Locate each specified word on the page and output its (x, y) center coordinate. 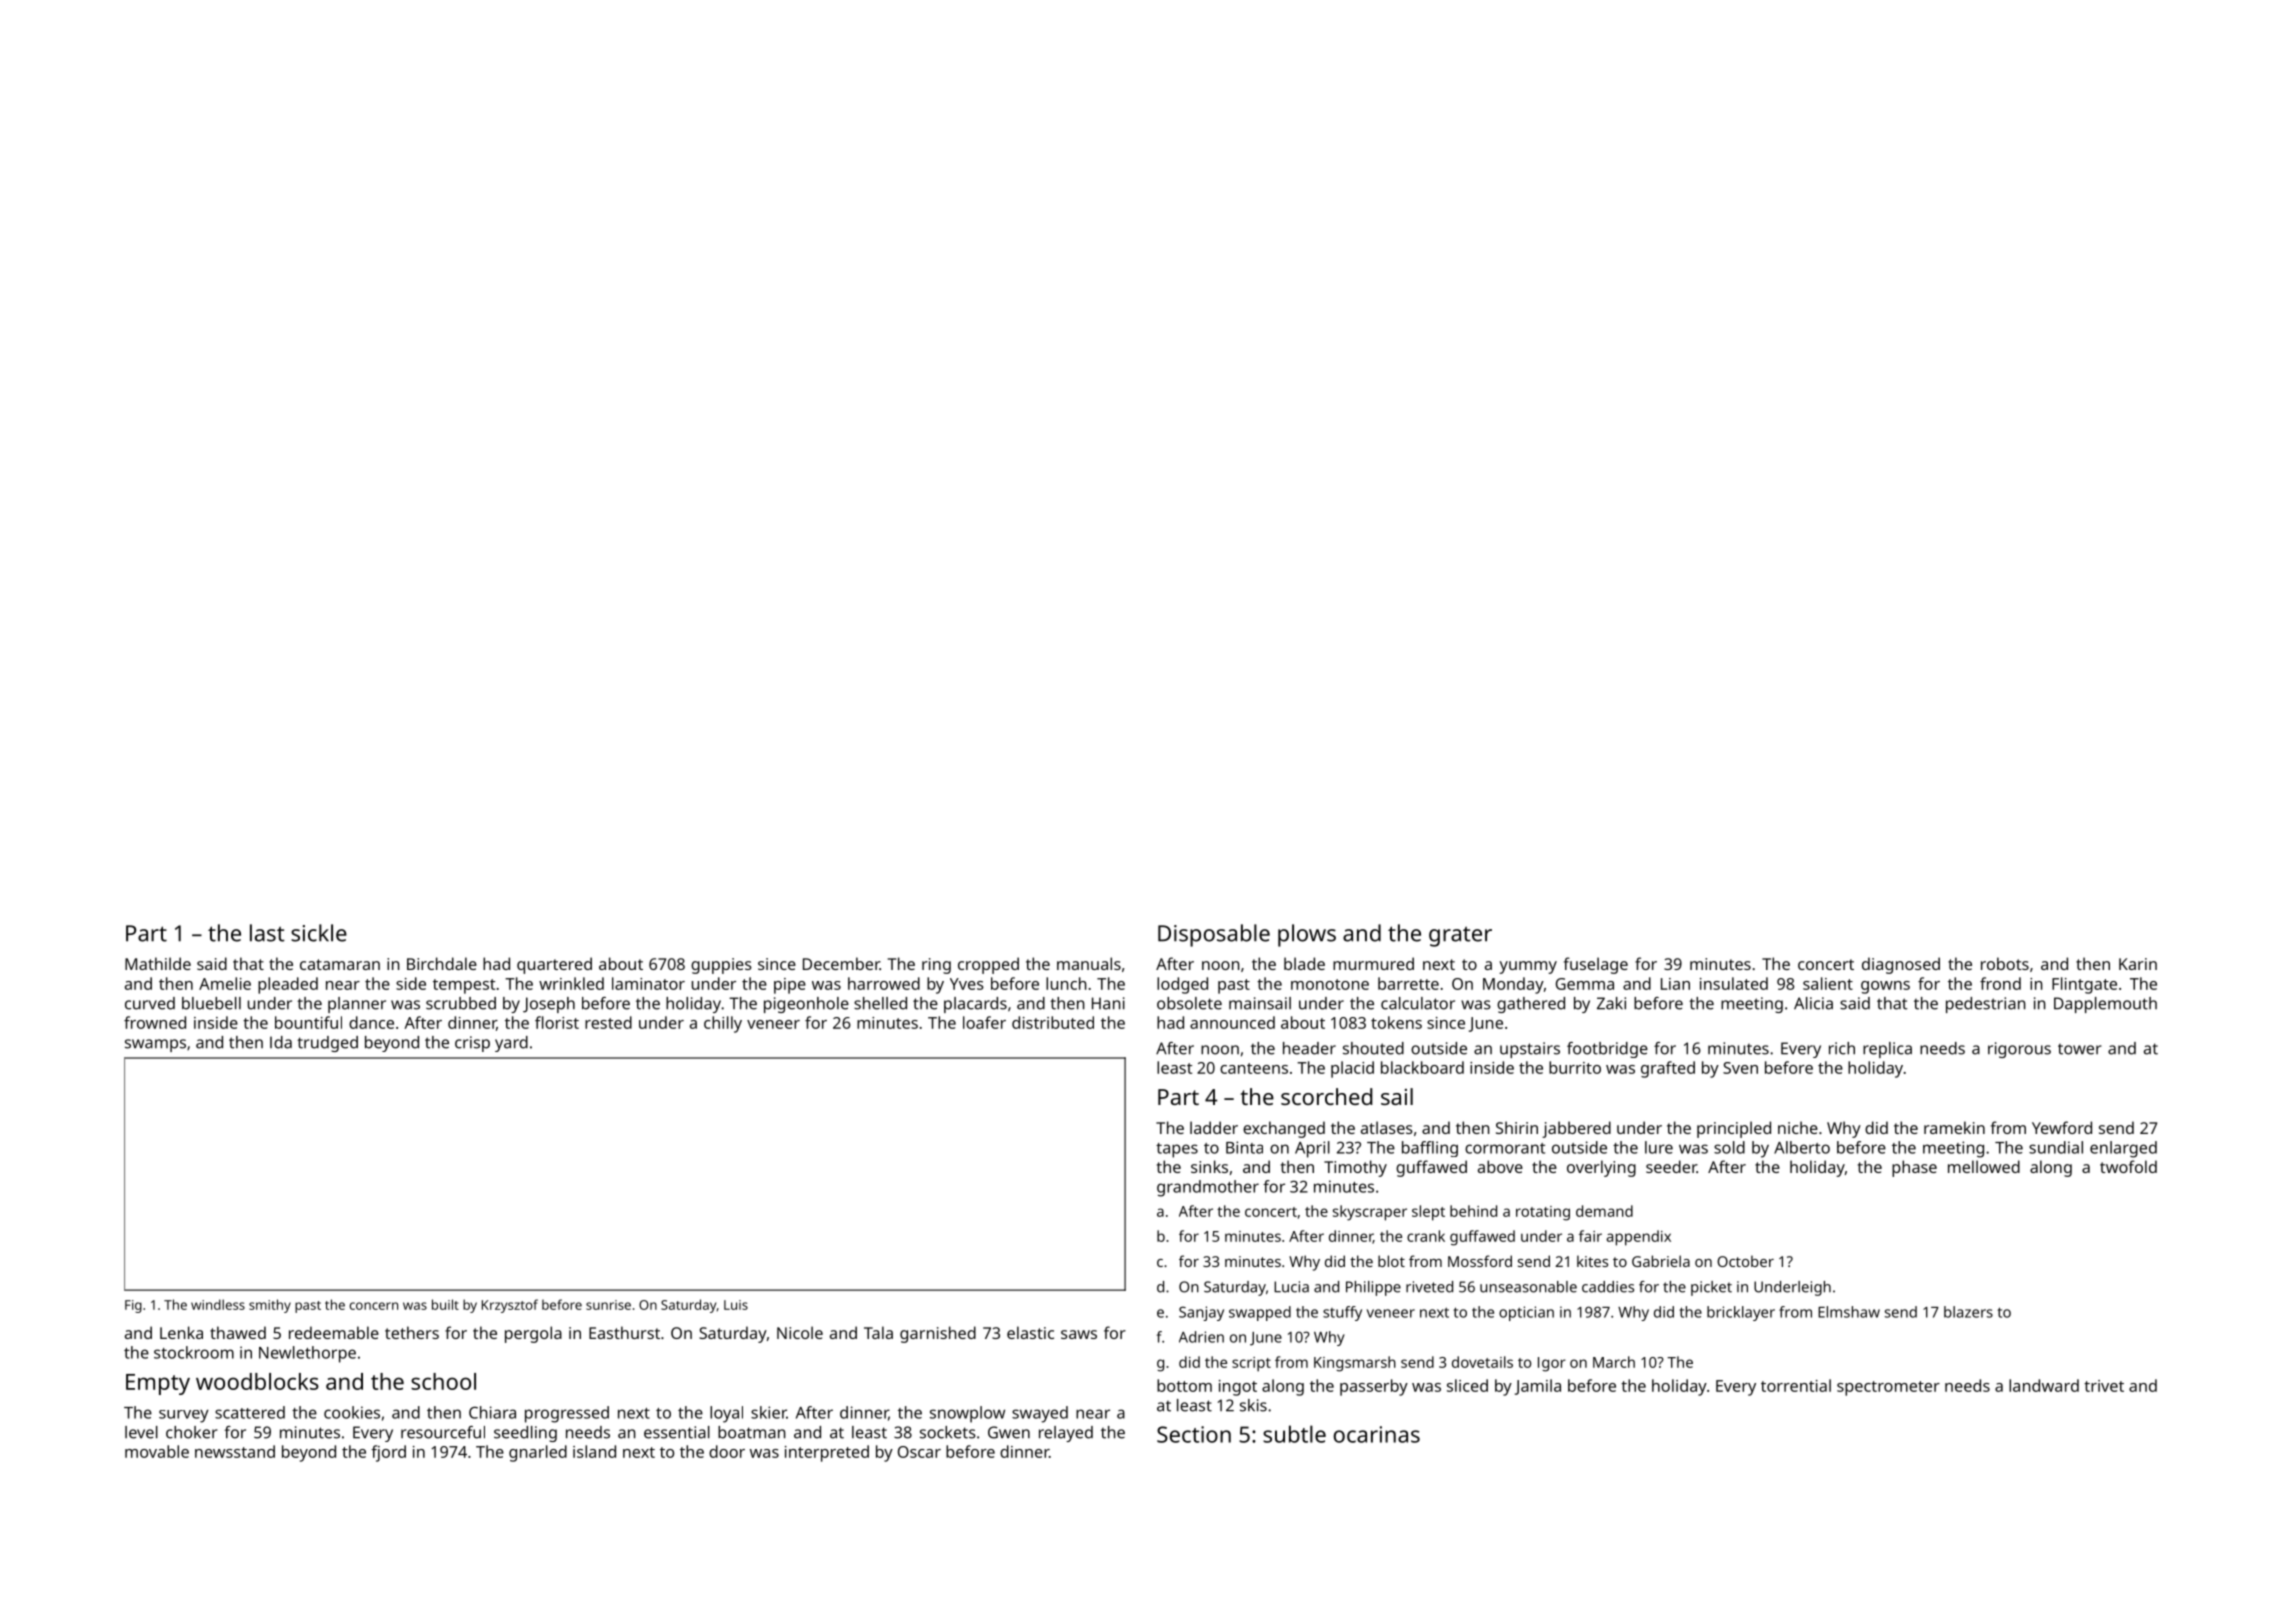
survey (184, 1416)
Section (1194, 1434)
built (445, 1304)
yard (511, 1044)
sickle (319, 933)
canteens (1254, 1068)
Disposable (1214, 935)
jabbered (1576, 1129)
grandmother (1208, 1188)
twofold (2128, 1166)
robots (2005, 963)
